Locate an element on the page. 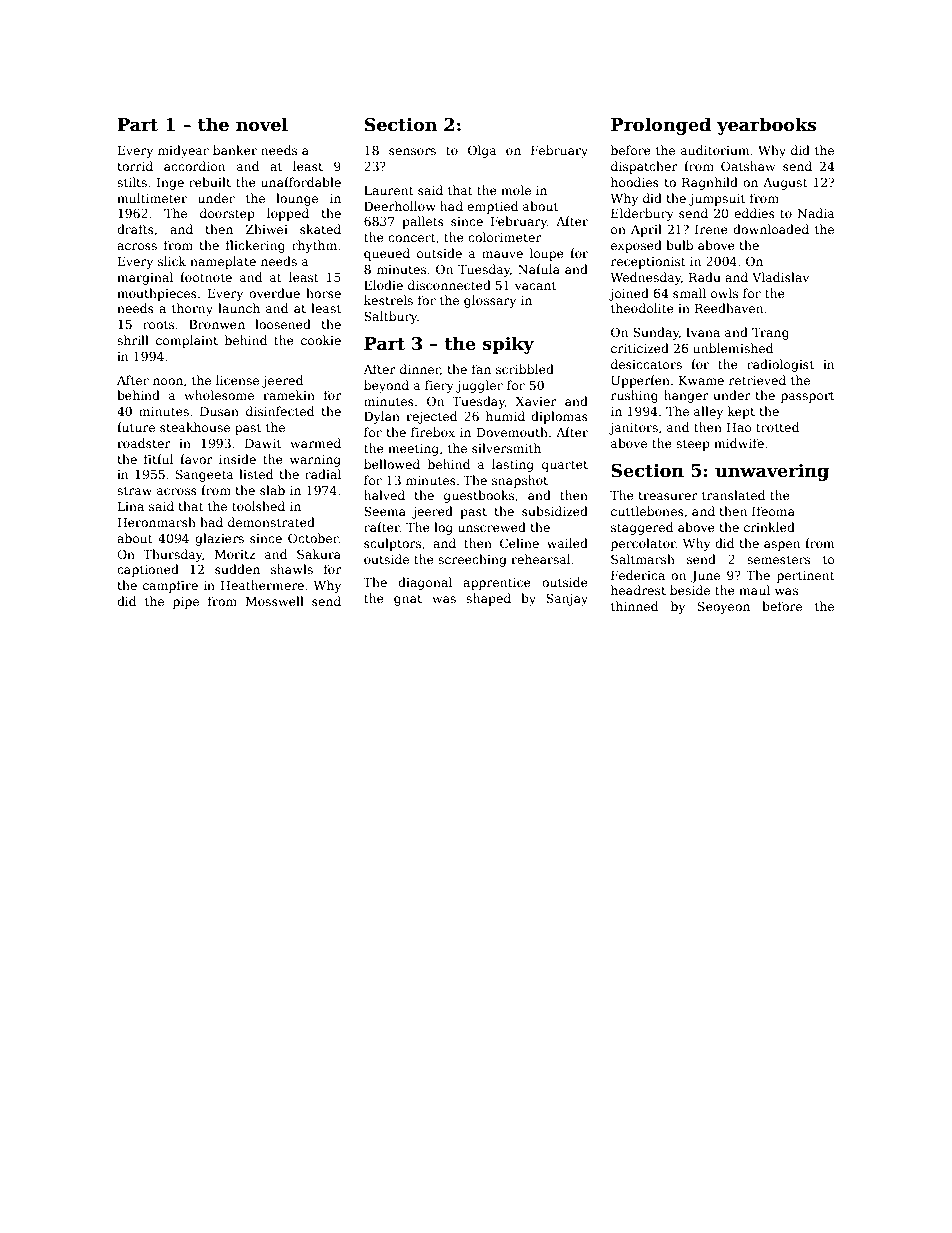 Image resolution: width=952 pixels, height=1233 pixels. Oatshaw is located at coordinates (748, 166).
